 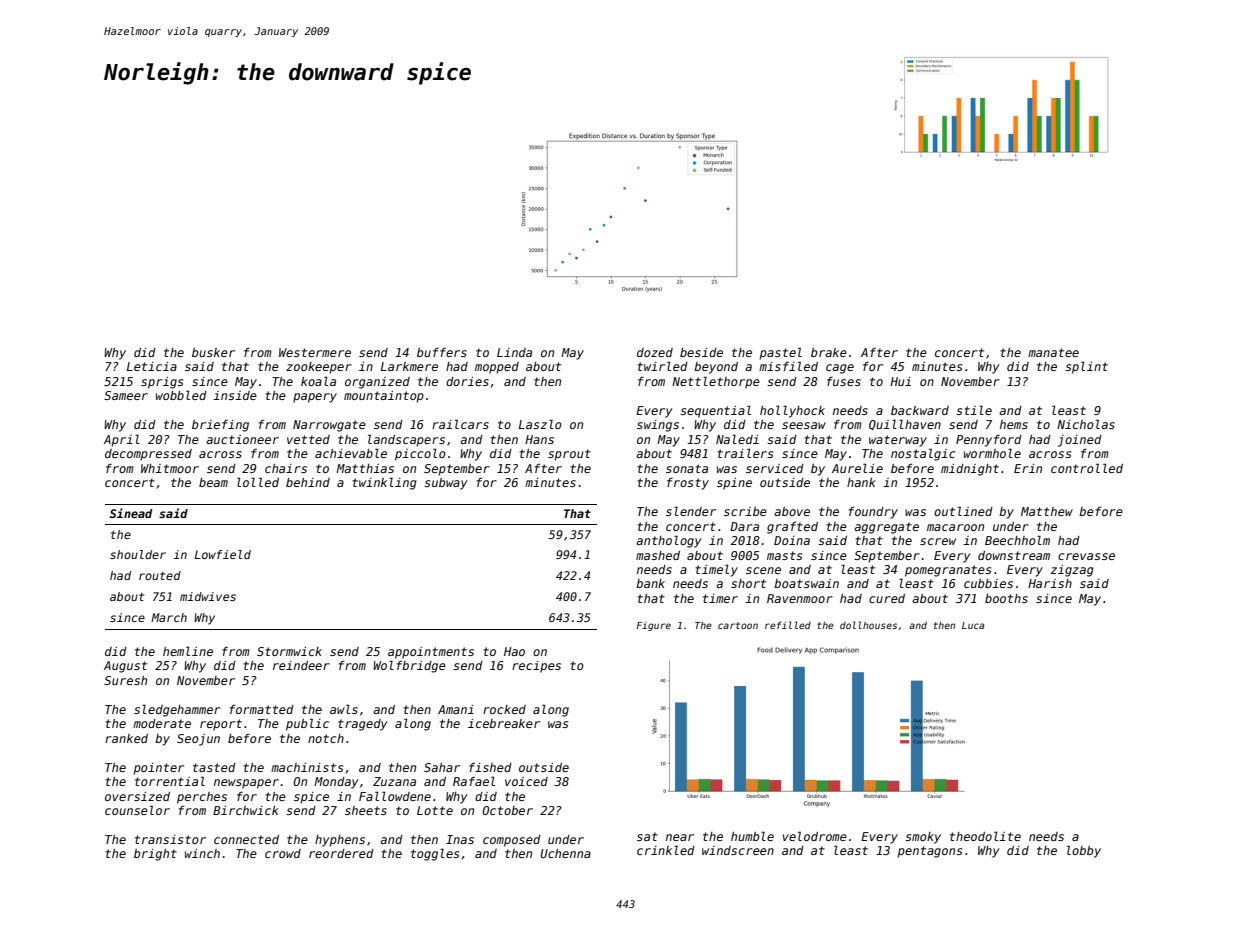 What do you see at coordinates (341, 853) in the screenshot?
I see `reordered` at bounding box center [341, 853].
